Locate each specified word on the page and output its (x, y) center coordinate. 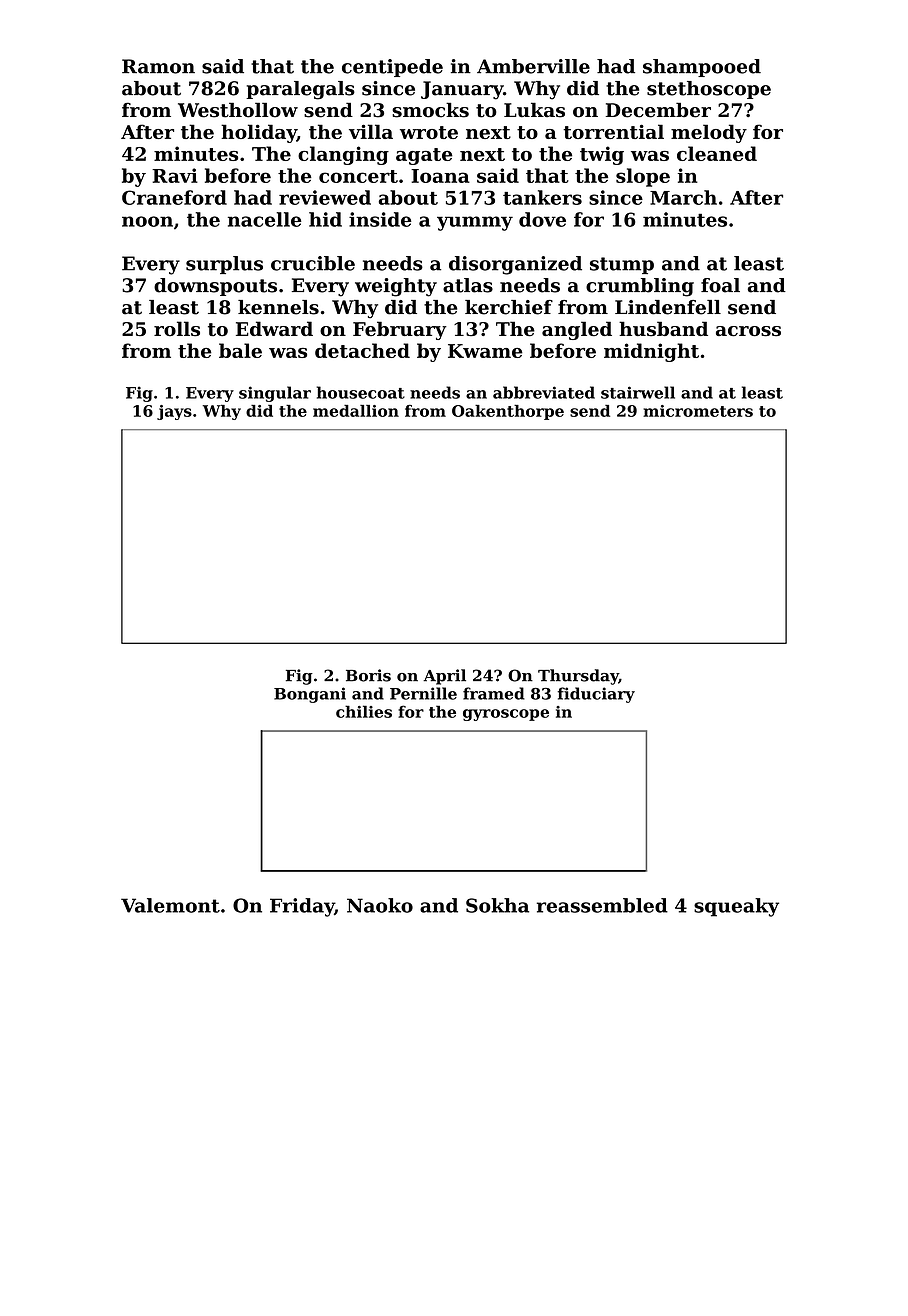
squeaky (736, 907)
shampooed (702, 68)
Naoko (380, 905)
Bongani (310, 695)
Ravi (175, 175)
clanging (343, 155)
